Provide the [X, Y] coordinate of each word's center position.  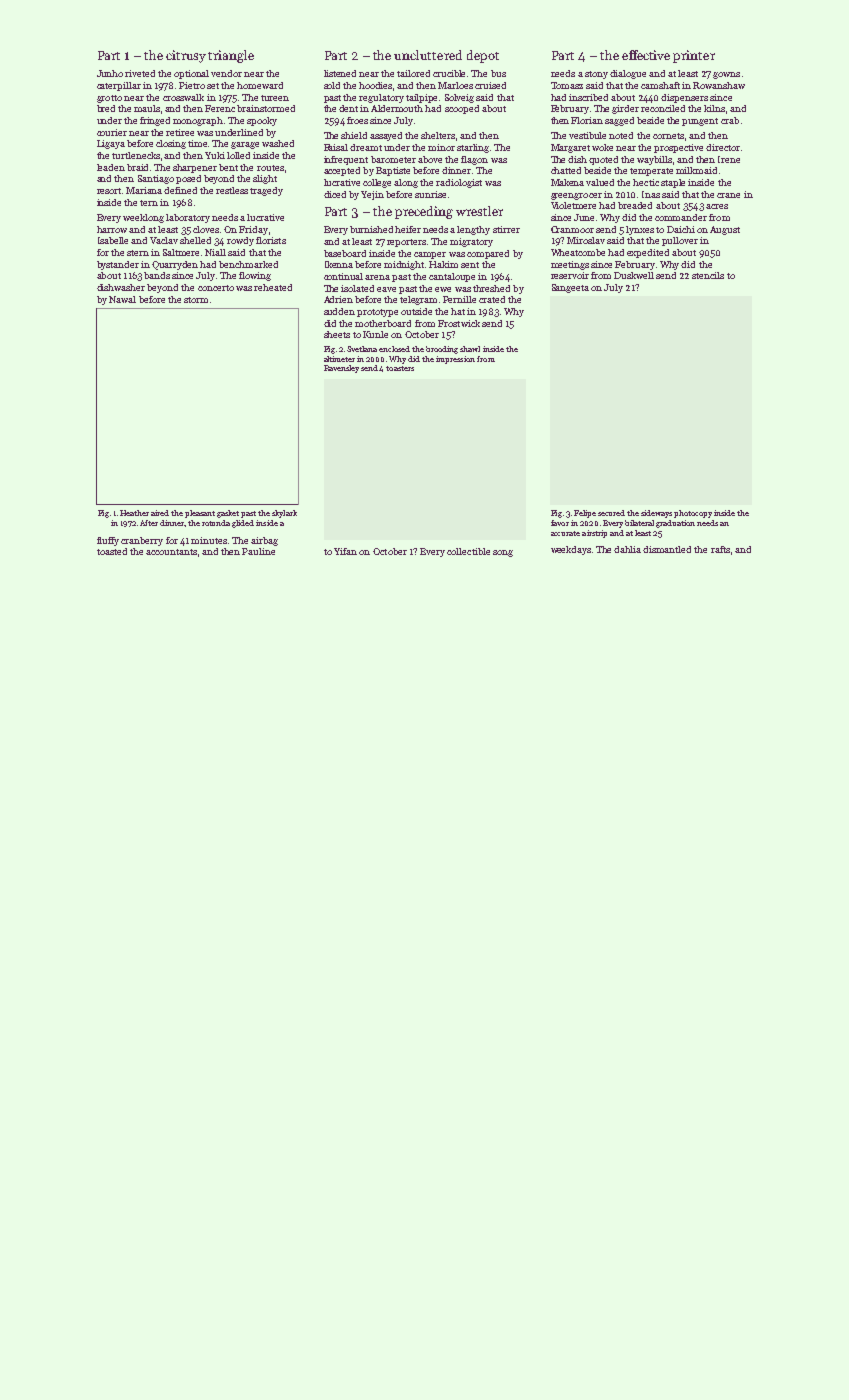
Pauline [258, 551]
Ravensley [341, 369]
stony [596, 75]
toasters [400, 368]
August [725, 230]
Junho [110, 73]
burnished [371, 229]
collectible [468, 551]
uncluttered [428, 55]
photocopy [693, 514]
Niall [215, 252]
